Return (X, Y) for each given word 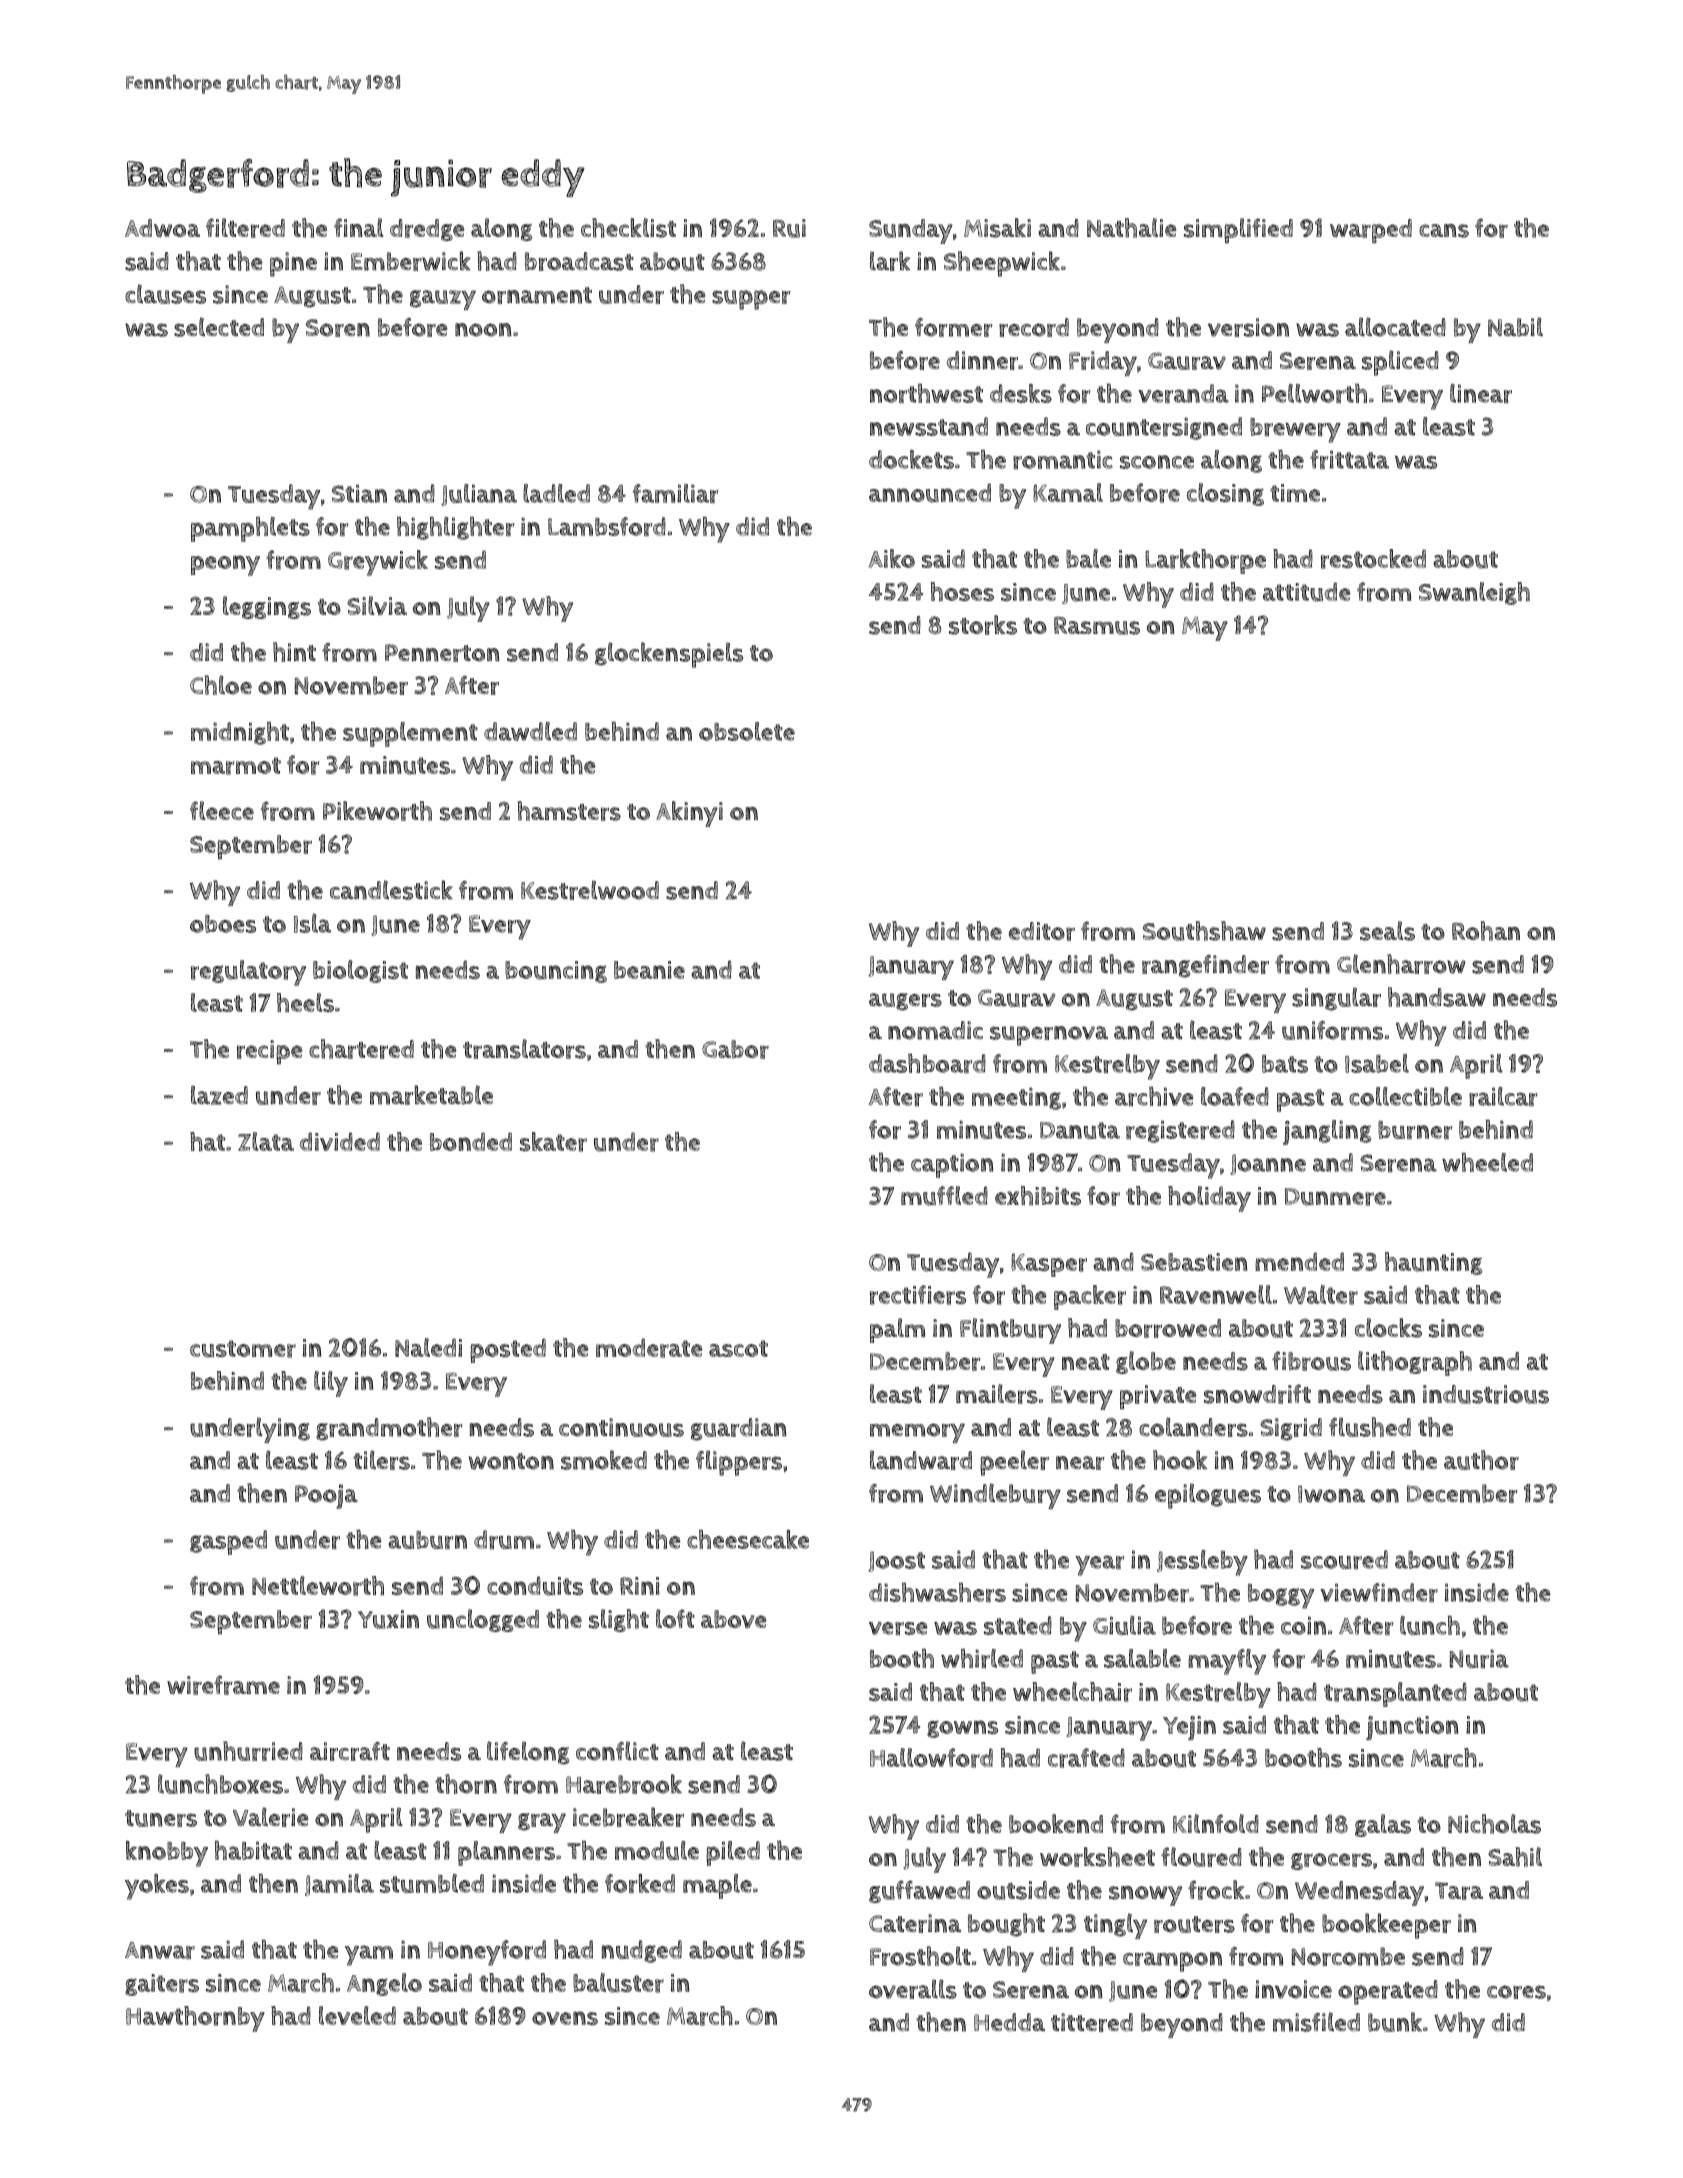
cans (1444, 231)
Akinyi (689, 814)
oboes (223, 924)
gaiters (162, 1985)
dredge (427, 230)
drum (504, 1540)
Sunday (911, 231)
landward (921, 1460)
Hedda (1009, 2022)
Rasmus (1097, 625)
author (1481, 1460)
